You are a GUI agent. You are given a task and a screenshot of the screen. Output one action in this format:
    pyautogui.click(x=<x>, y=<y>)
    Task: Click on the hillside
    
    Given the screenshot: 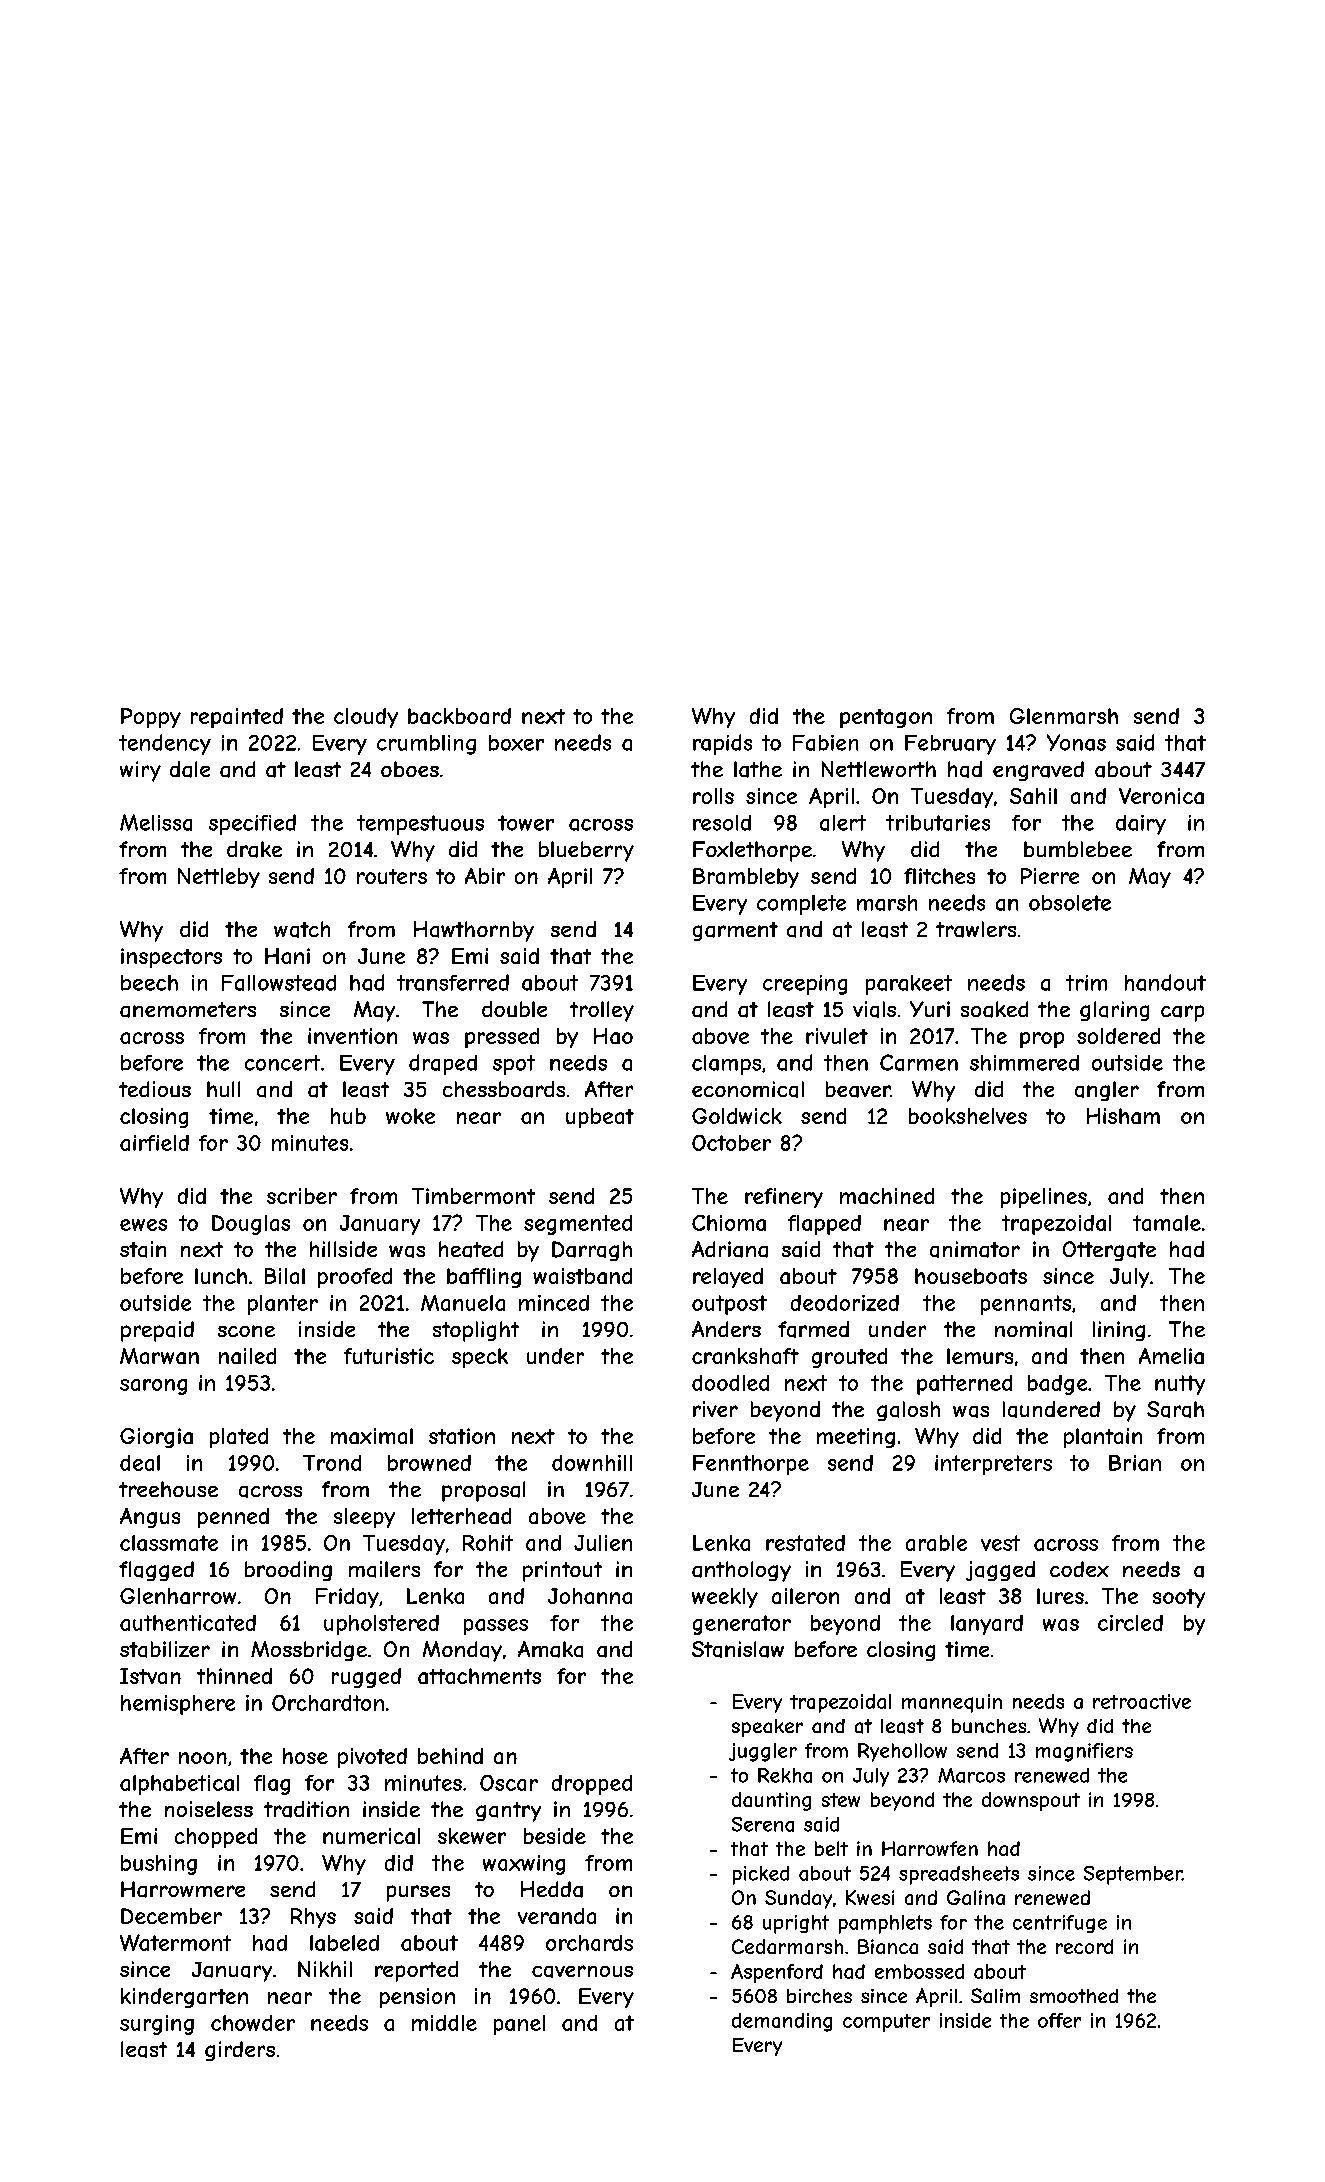 What is the action you would take?
    pyautogui.click(x=343, y=1249)
